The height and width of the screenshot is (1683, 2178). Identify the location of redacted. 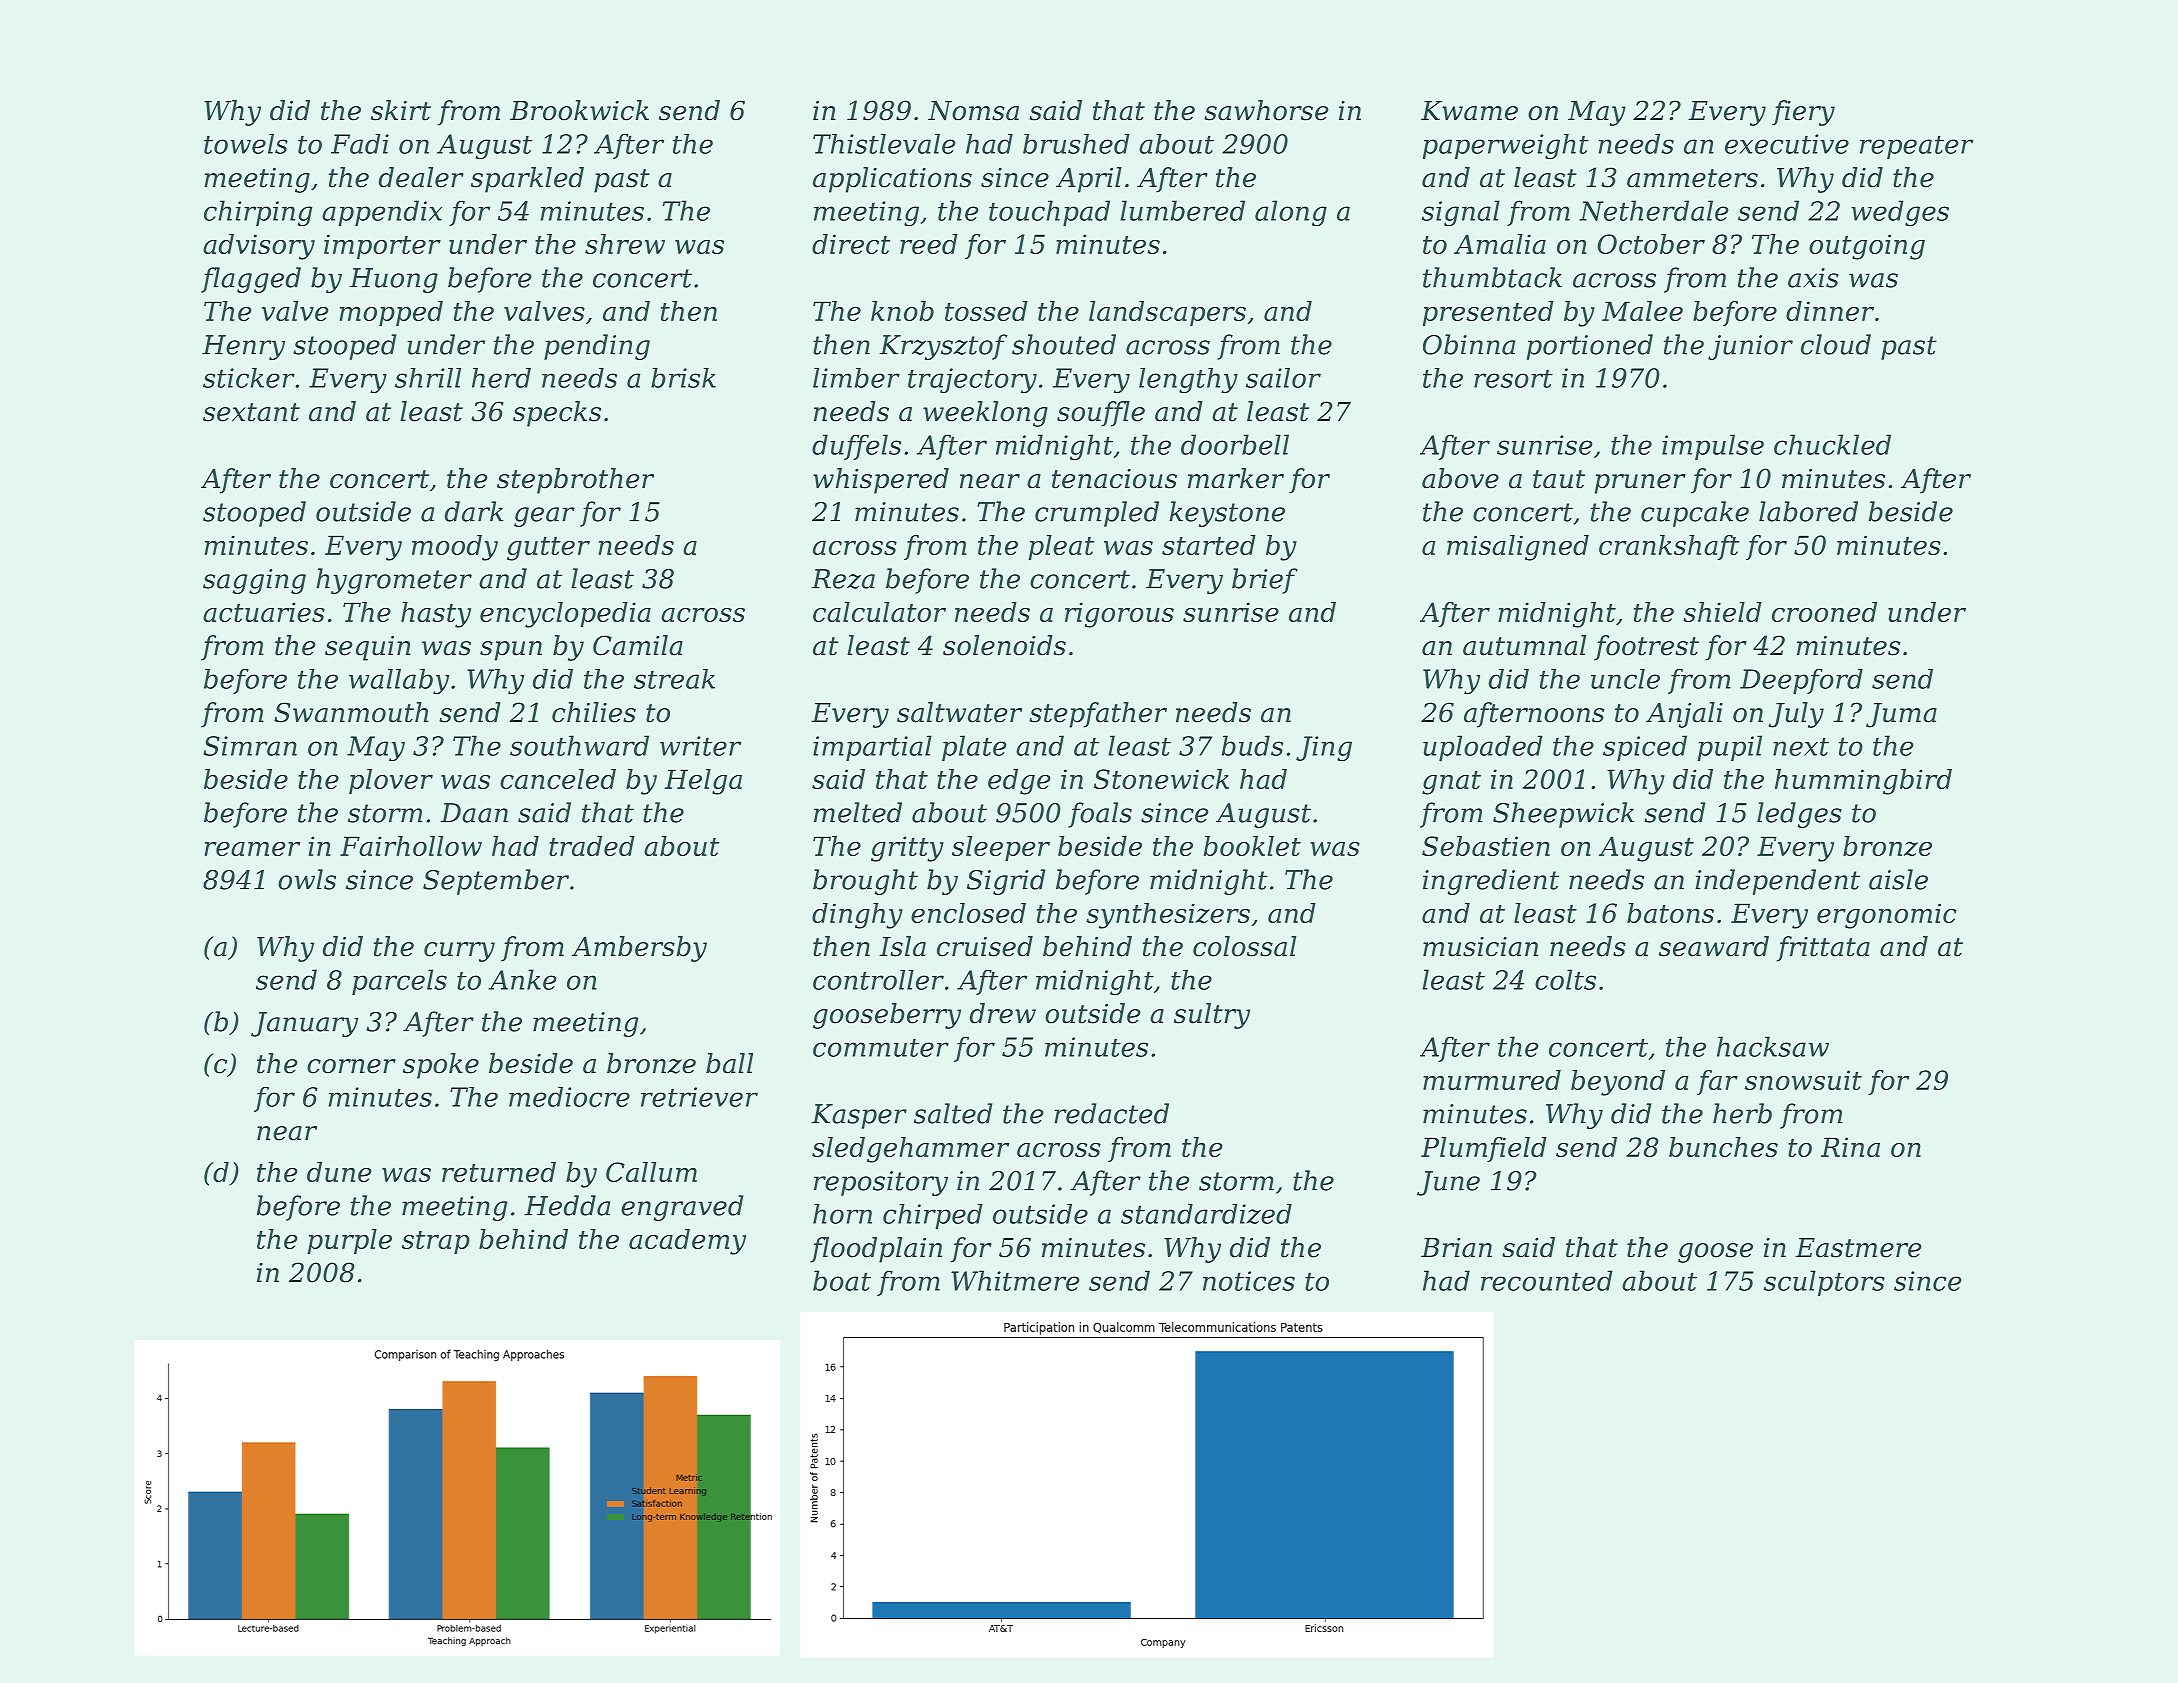
(1111, 1113).
